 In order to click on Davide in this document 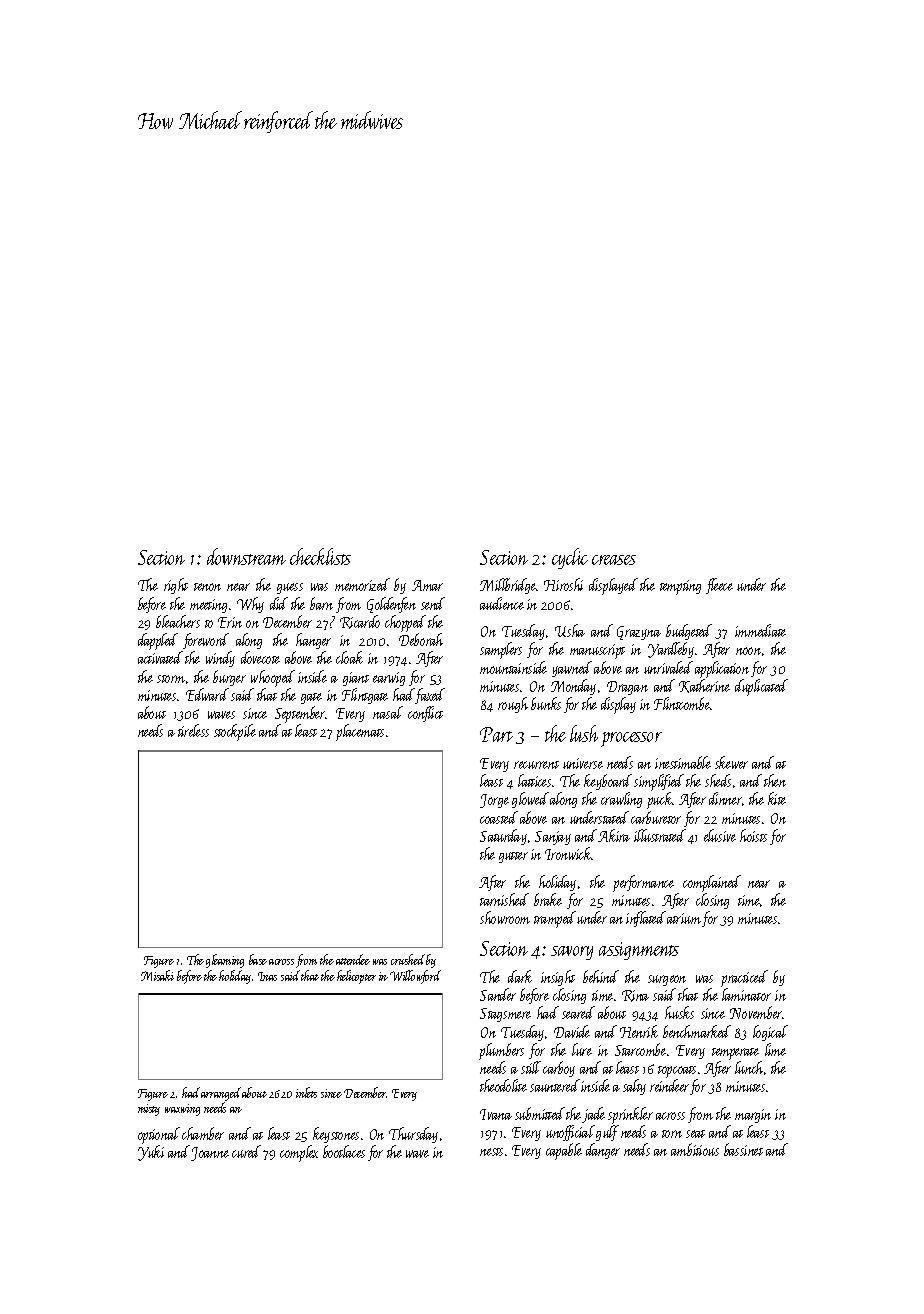, I will do `click(572, 1031)`.
